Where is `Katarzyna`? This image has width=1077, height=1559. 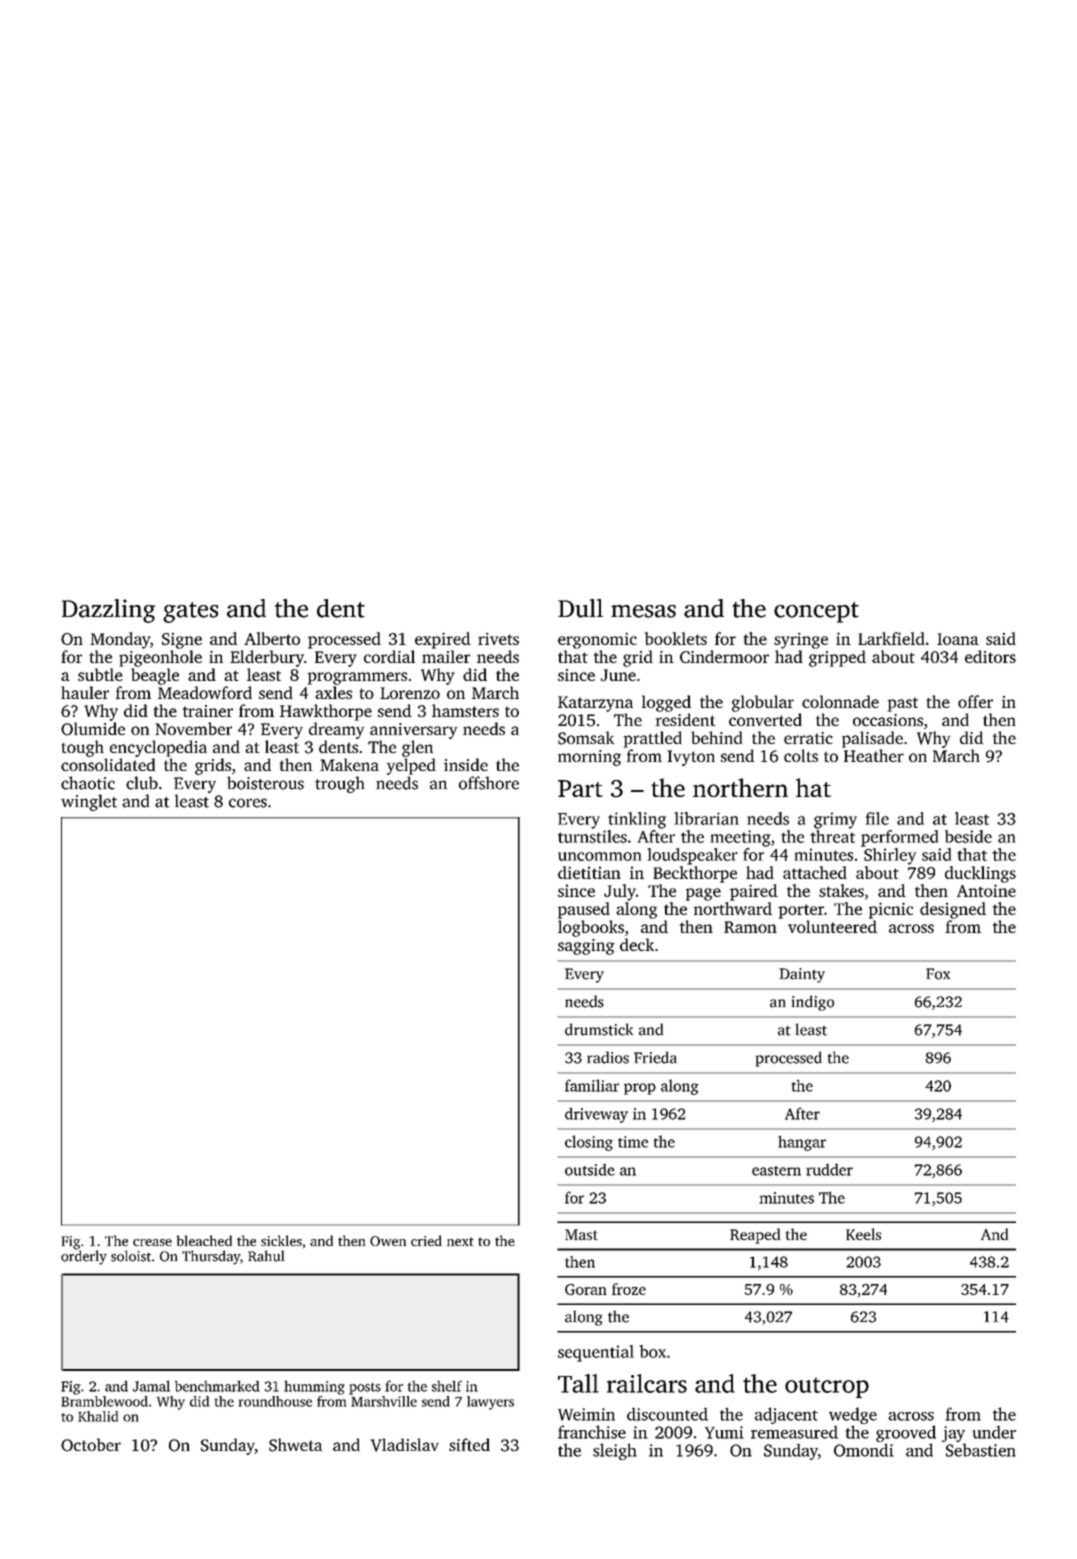
Katarzyna is located at coordinates (595, 704).
